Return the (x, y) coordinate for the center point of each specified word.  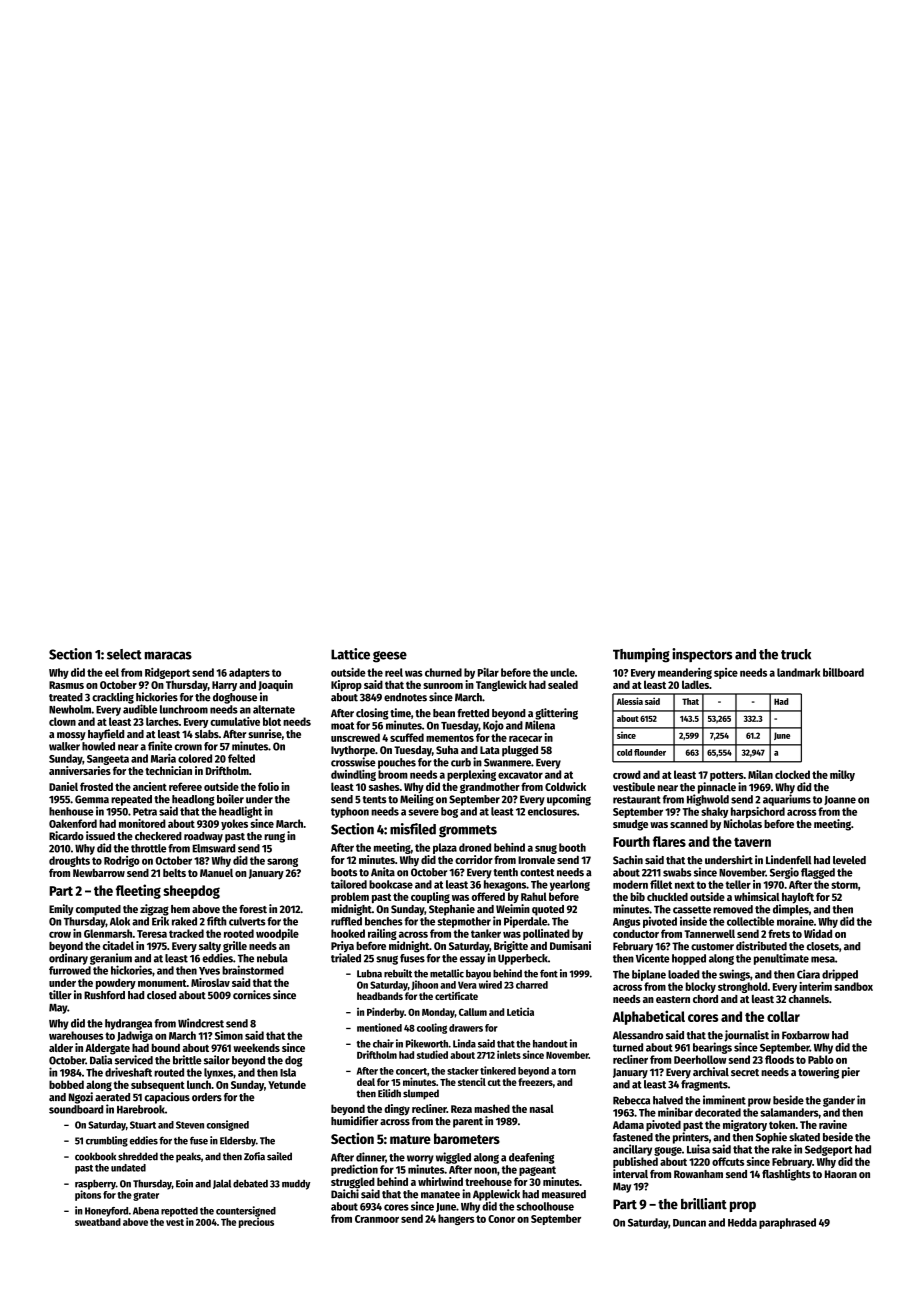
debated (250, 1184)
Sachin (628, 860)
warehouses (76, 1035)
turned (628, 1047)
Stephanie (452, 910)
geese (390, 657)
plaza (445, 848)
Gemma (92, 799)
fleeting (138, 891)
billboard (843, 672)
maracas (168, 655)
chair (383, 1043)
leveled (849, 860)
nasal (542, 1108)
